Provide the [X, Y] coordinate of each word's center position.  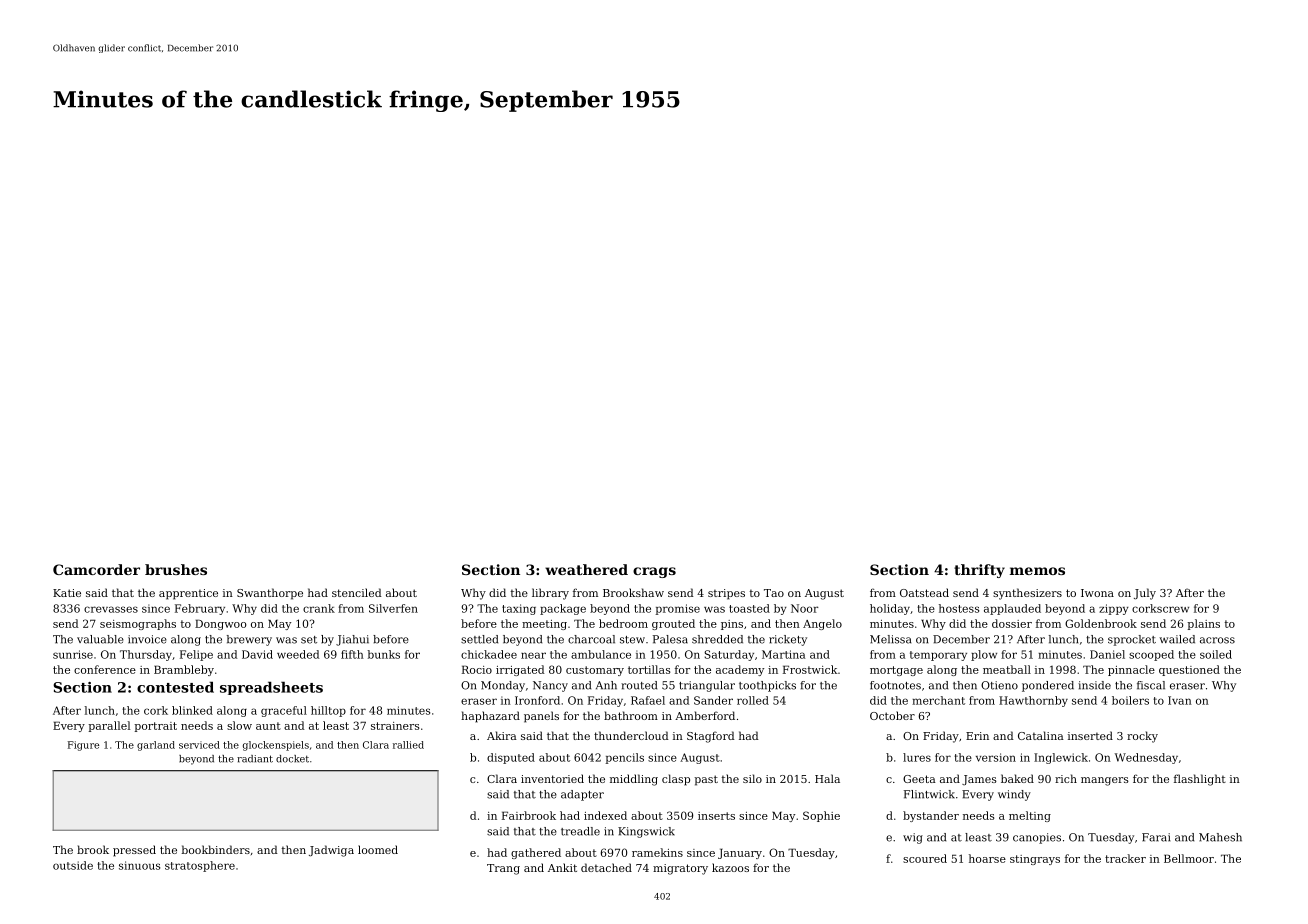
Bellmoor [1189, 858]
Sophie [821, 816]
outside [73, 865]
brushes [176, 569]
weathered [586, 569]
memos [1037, 571]
